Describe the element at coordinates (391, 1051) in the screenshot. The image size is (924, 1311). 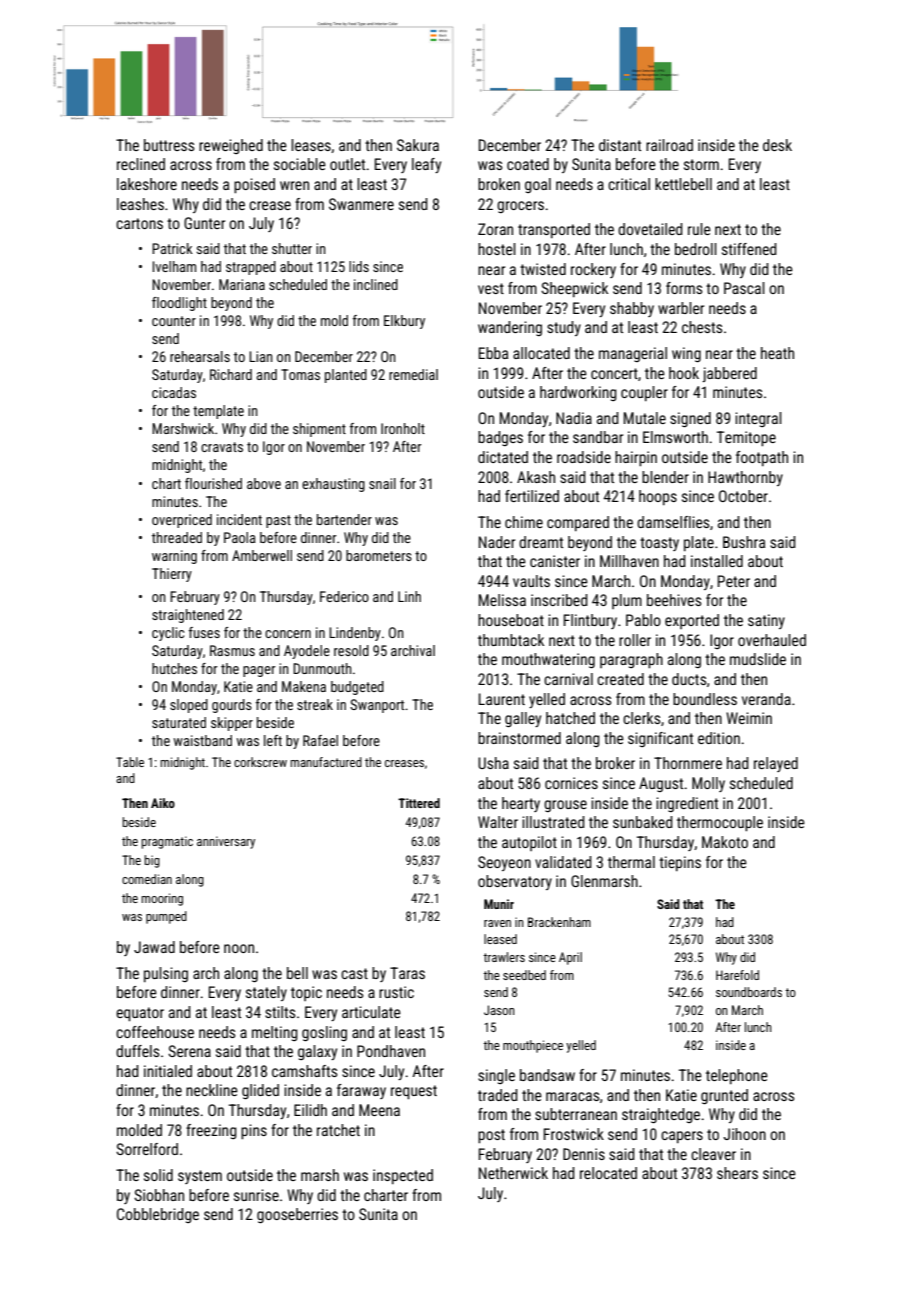
I see `Pondhaven` at that location.
